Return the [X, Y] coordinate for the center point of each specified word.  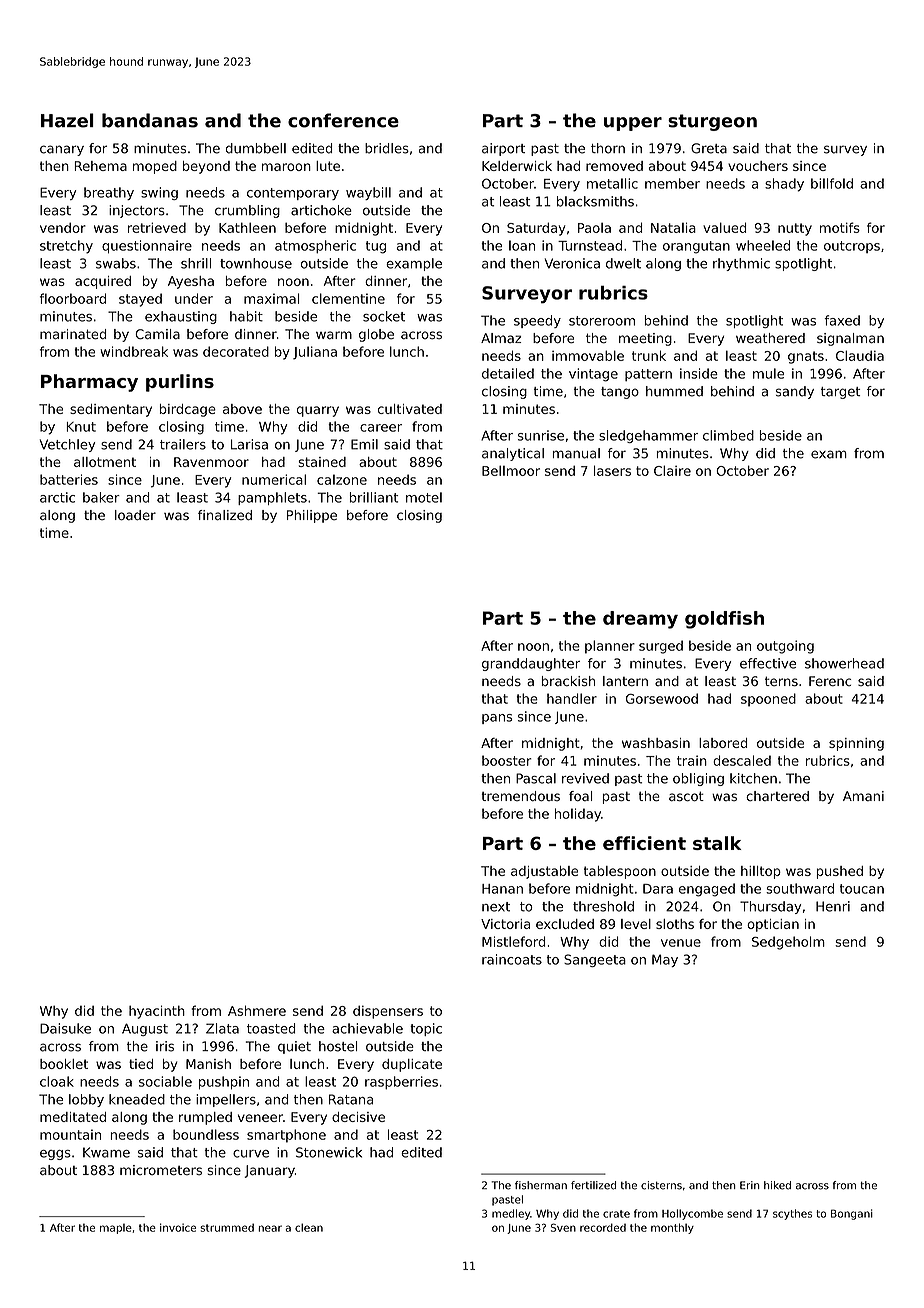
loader [135, 515]
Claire [672, 470]
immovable [588, 355]
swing [159, 193]
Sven [563, 1227]
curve [251, 1154]
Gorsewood [662, 698]
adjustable [544, 872]
